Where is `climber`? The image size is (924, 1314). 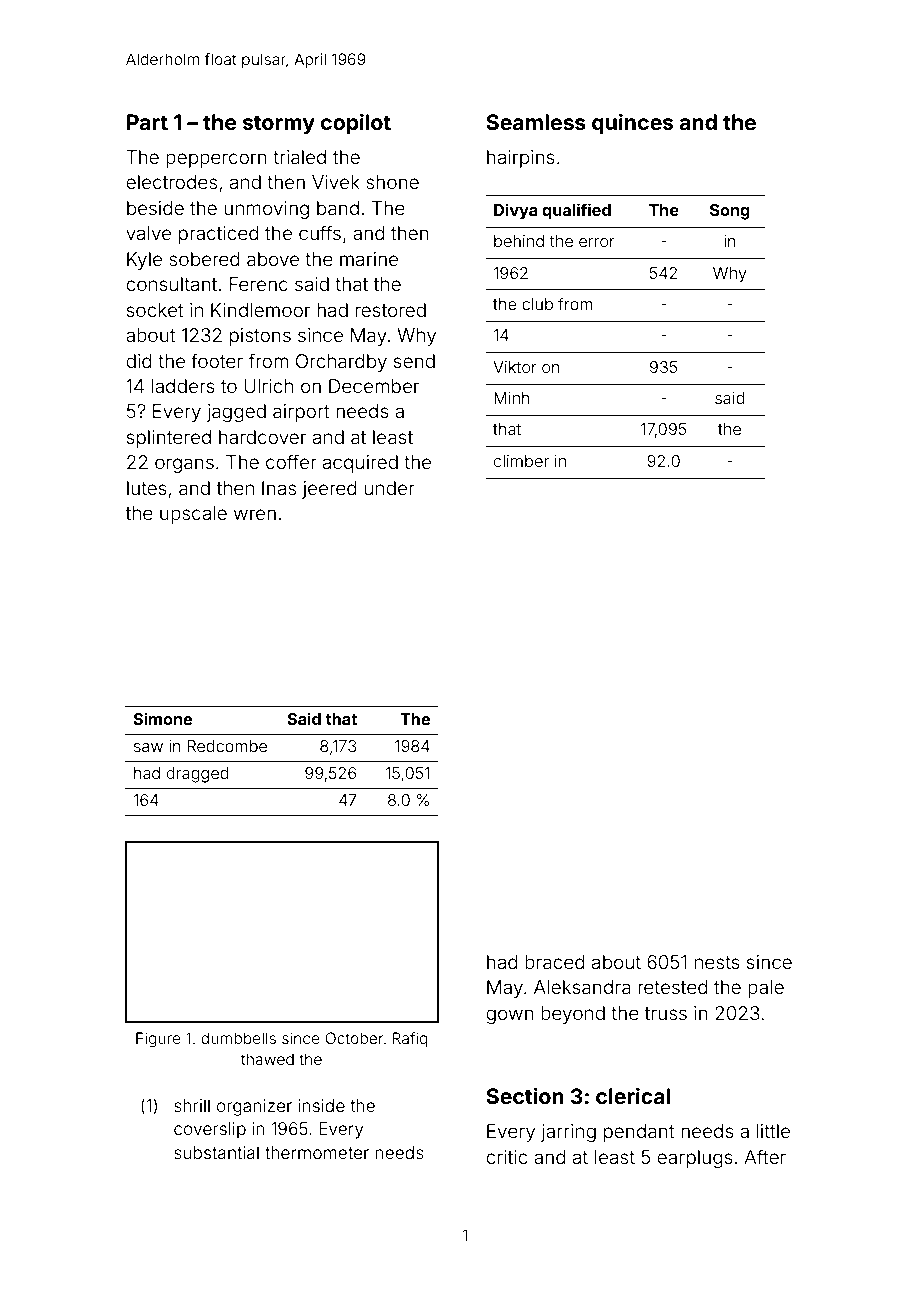
climber is located at coordinates (521, 461).
